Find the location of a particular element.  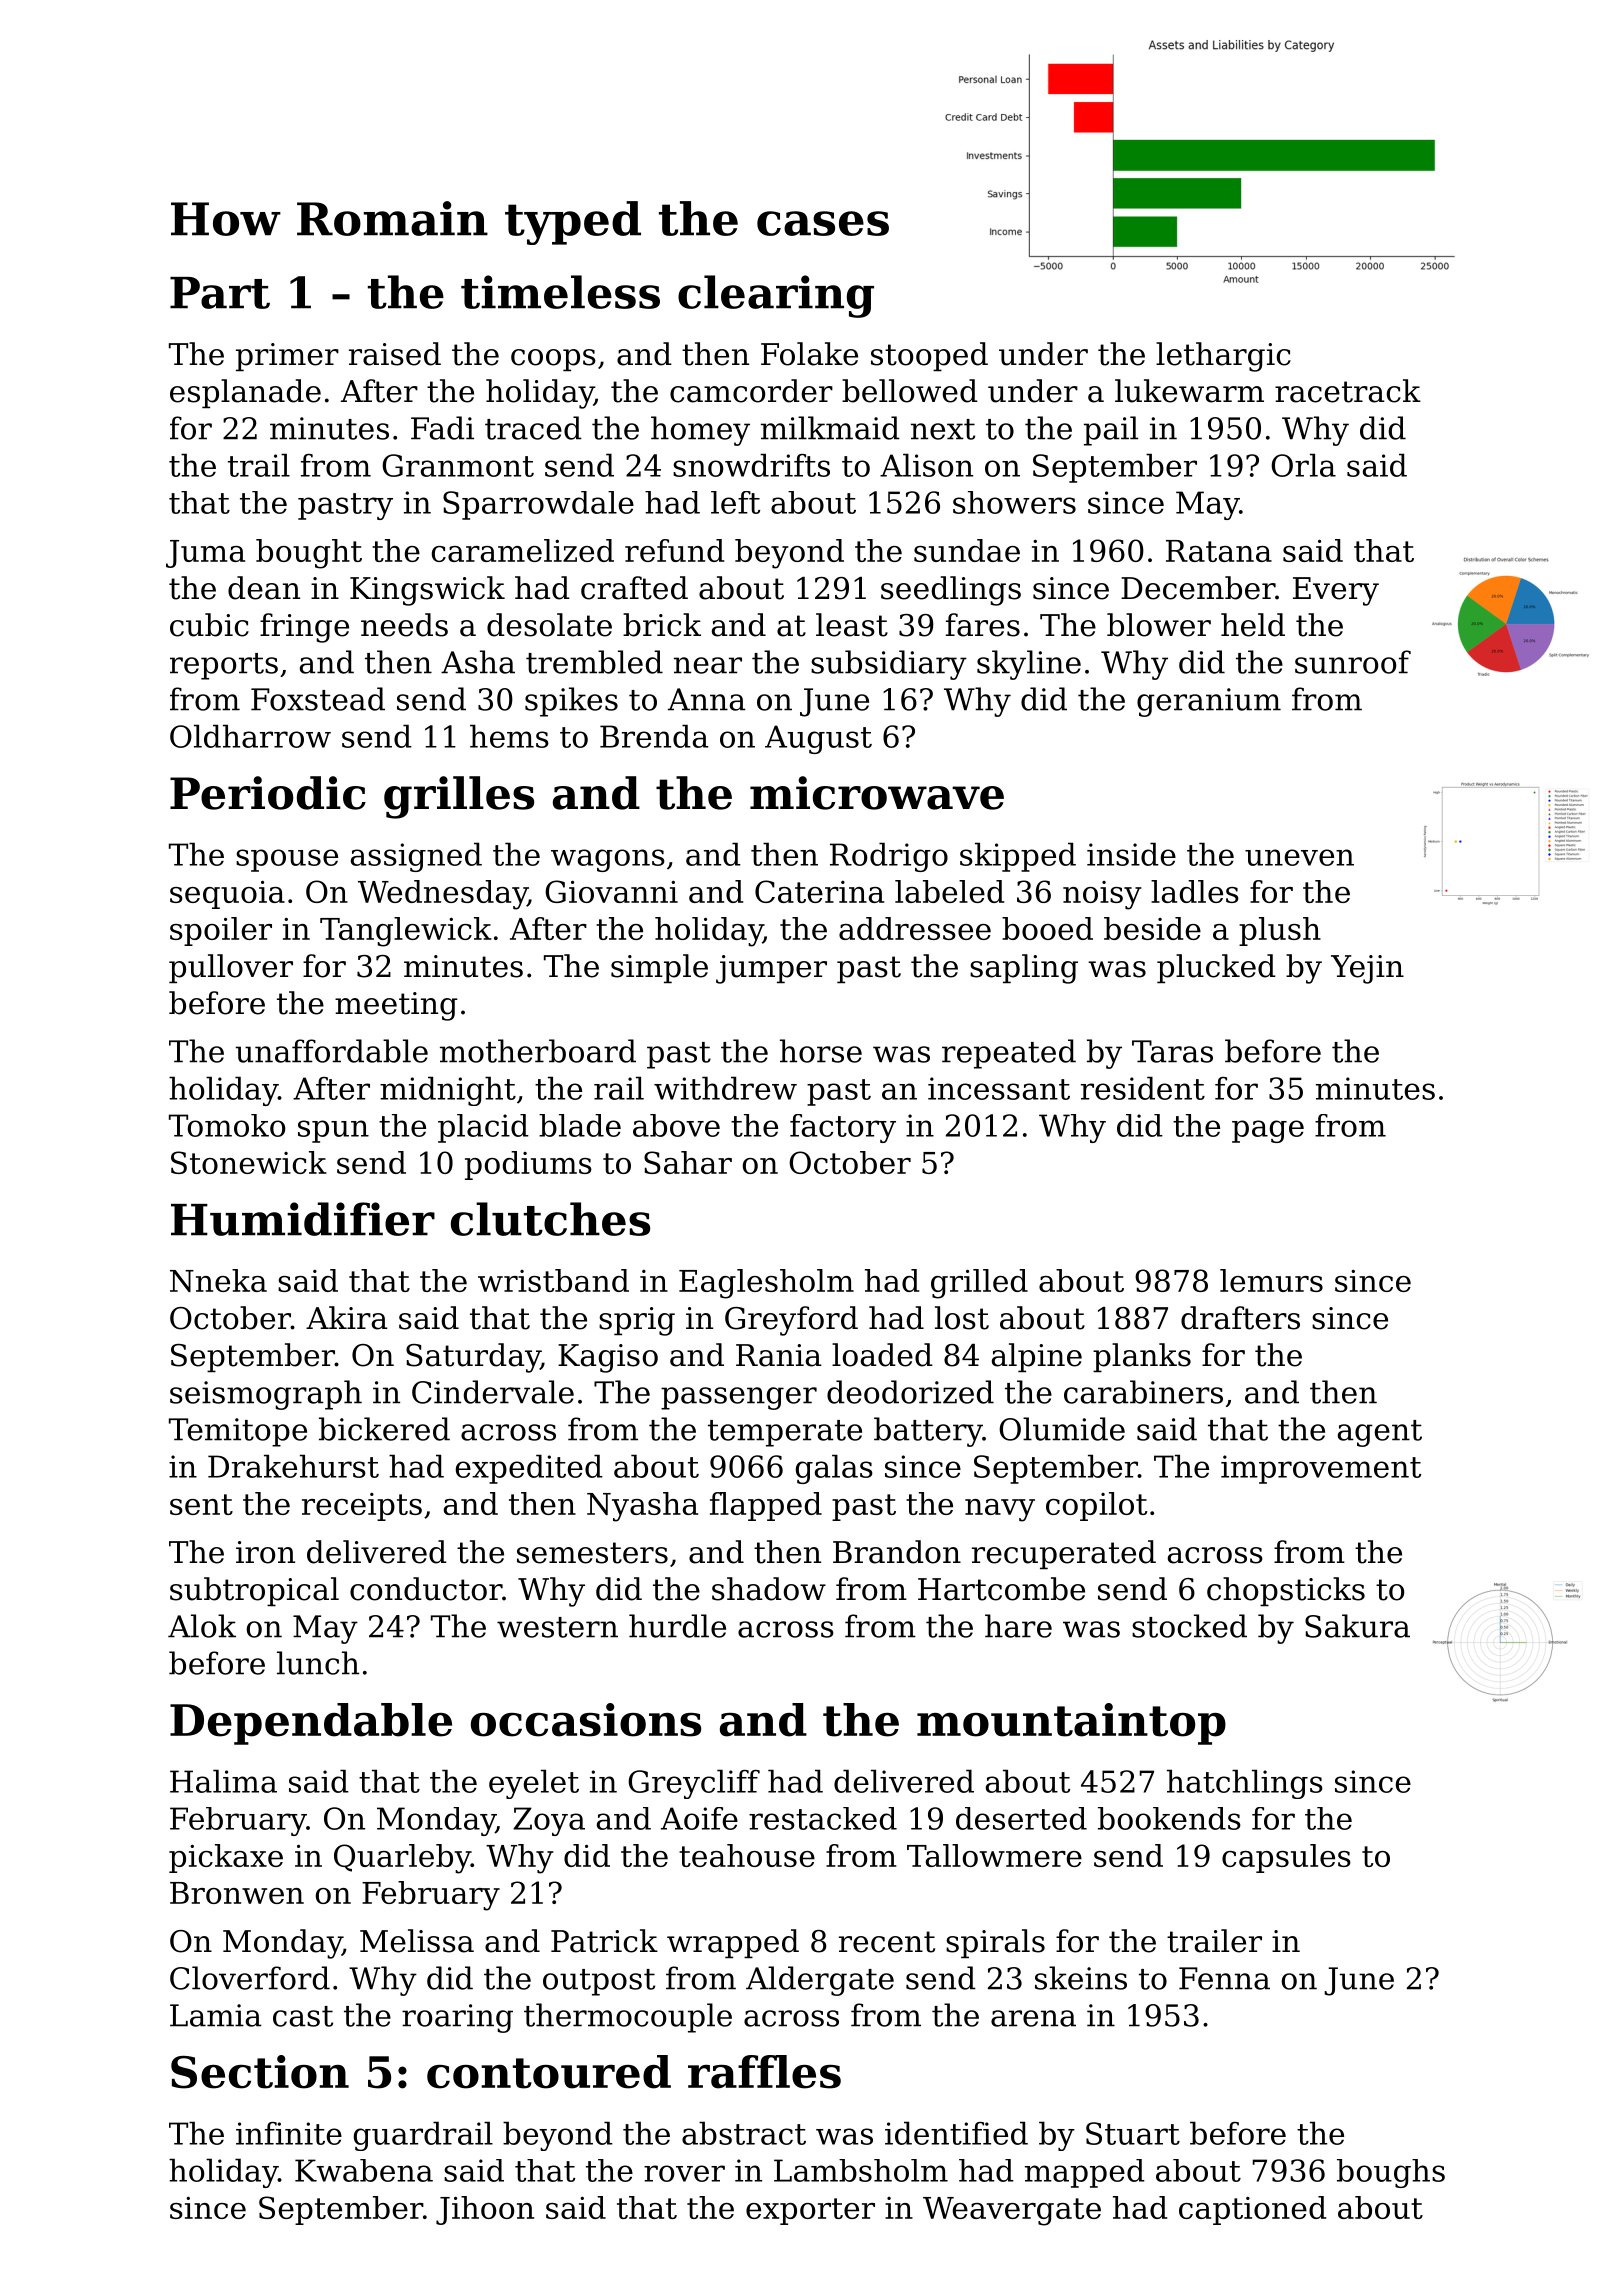

bellowed is located at coordinates (910, 391).
